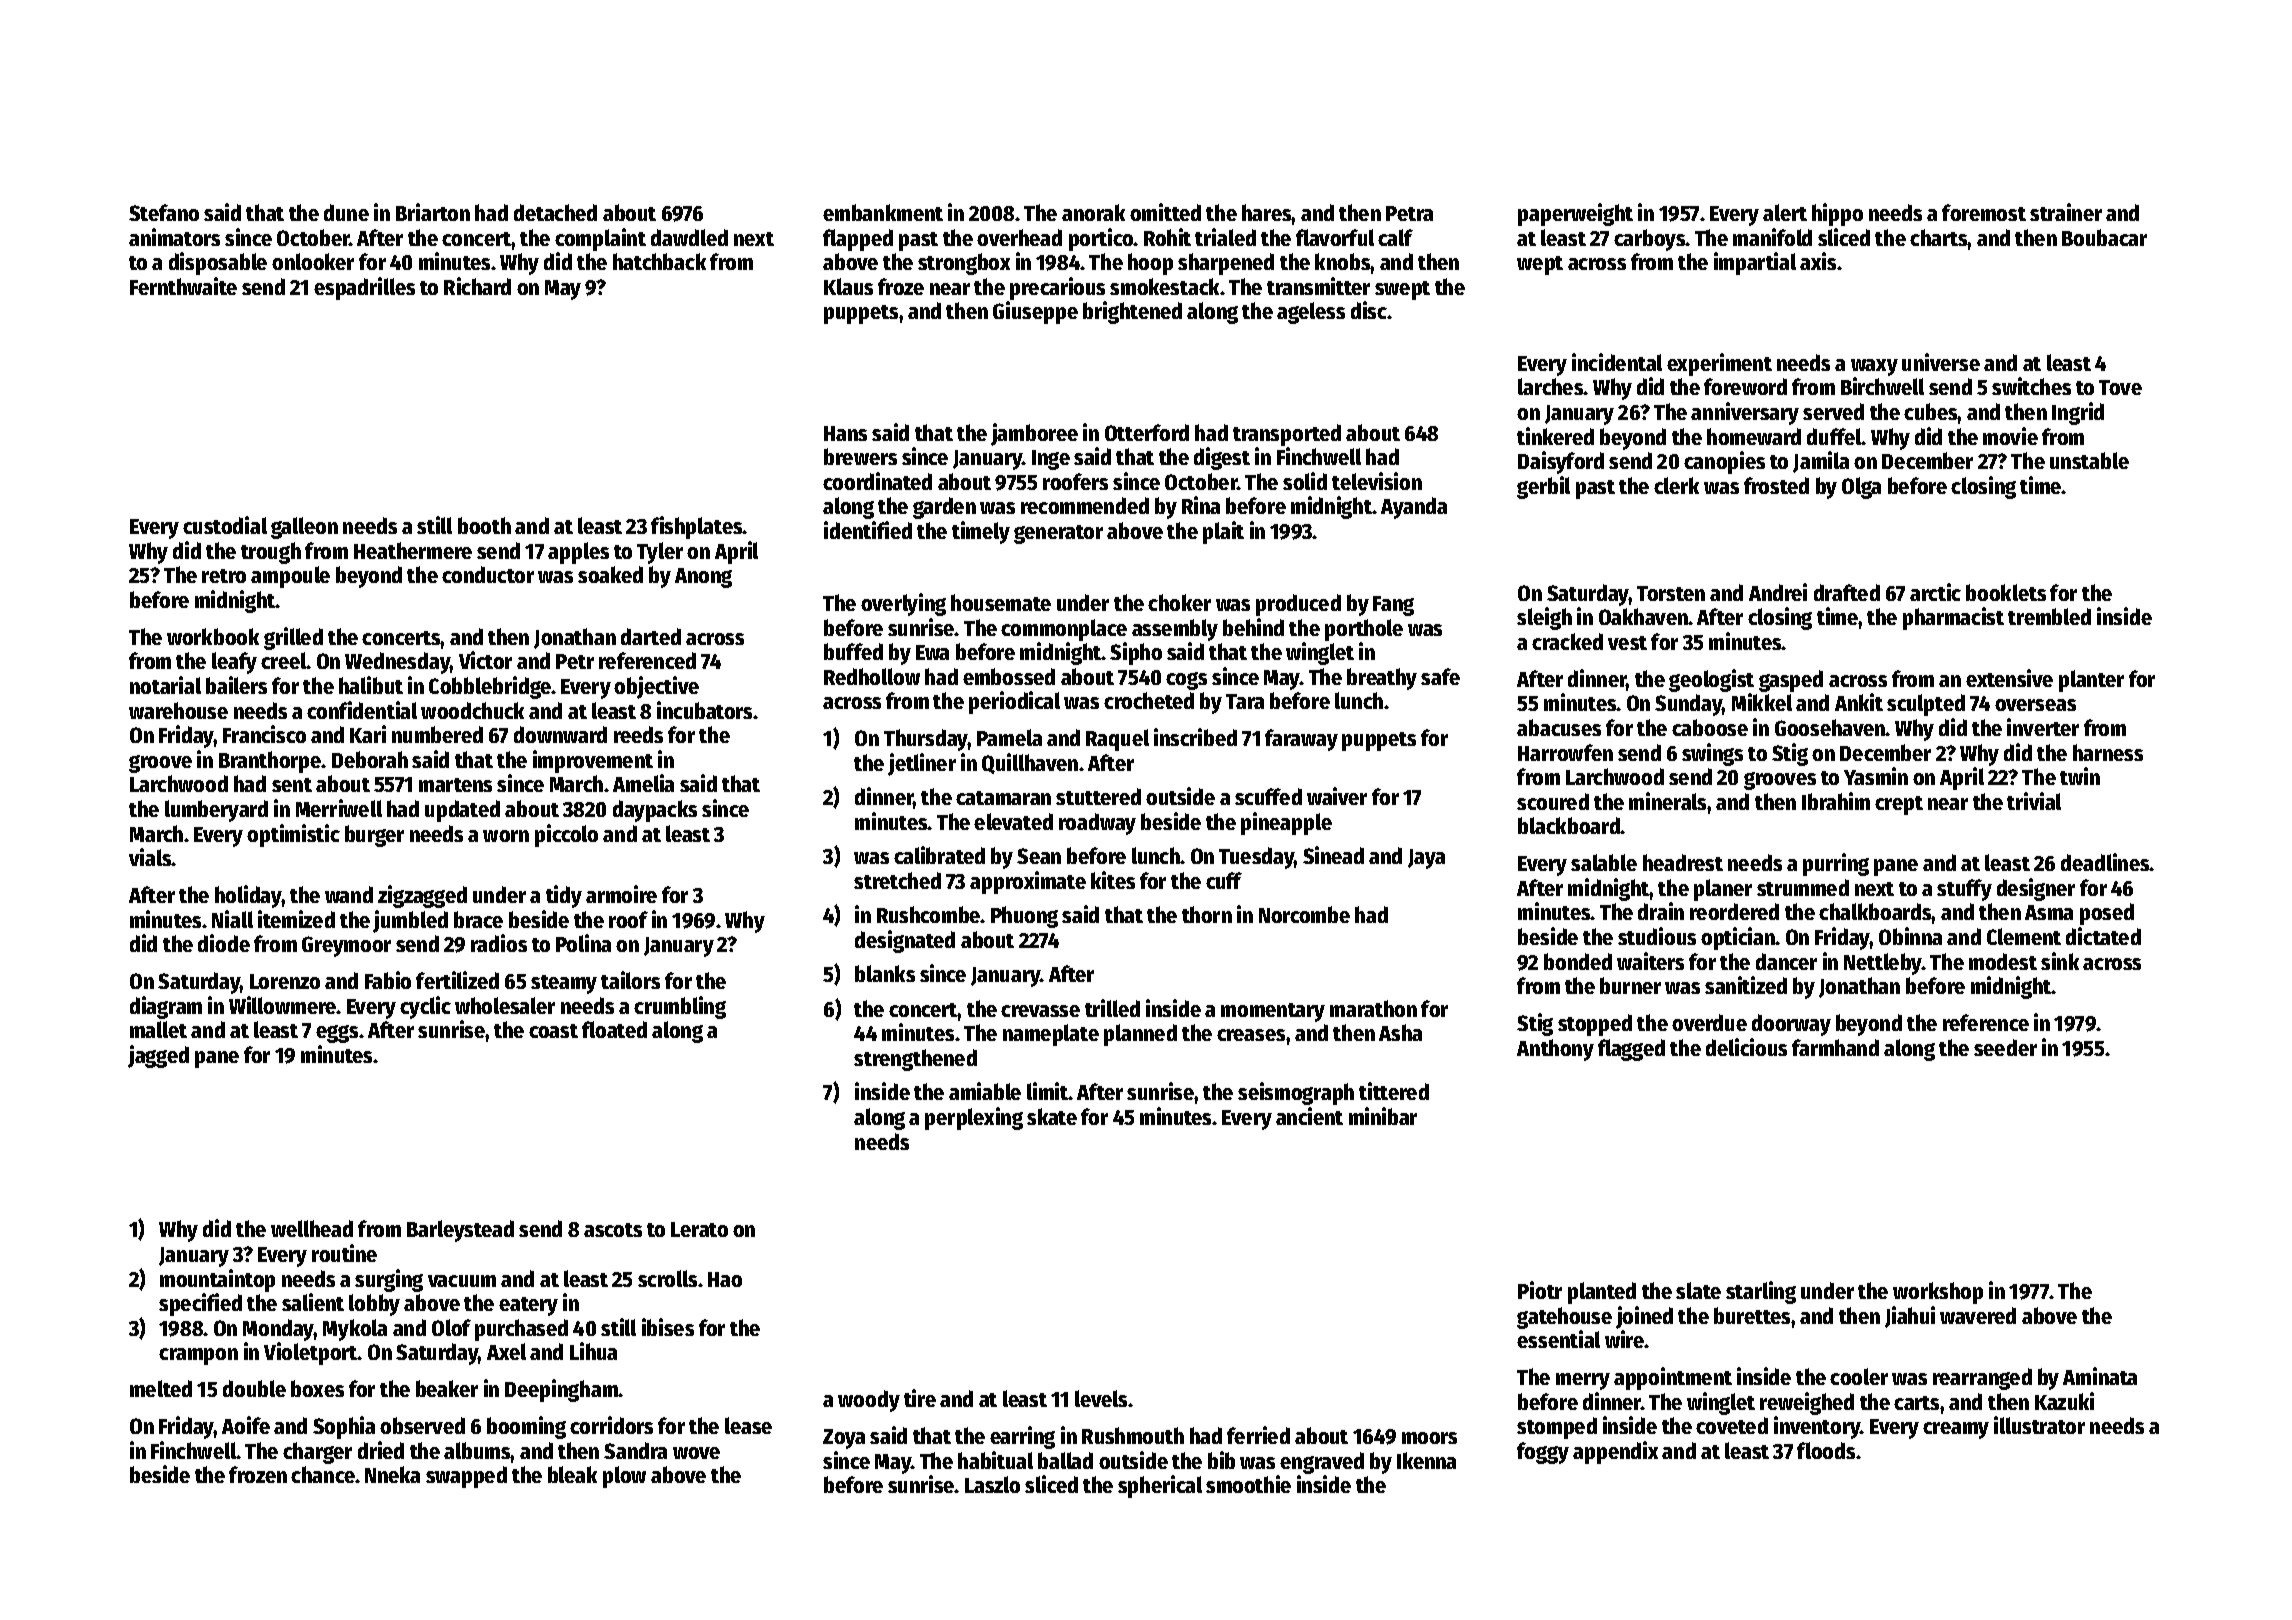 The width and height of the screenshot is (2292, 1620). Describe the element at coordinates (1785, 212) in the screenshot. I see `alert` at that location.
